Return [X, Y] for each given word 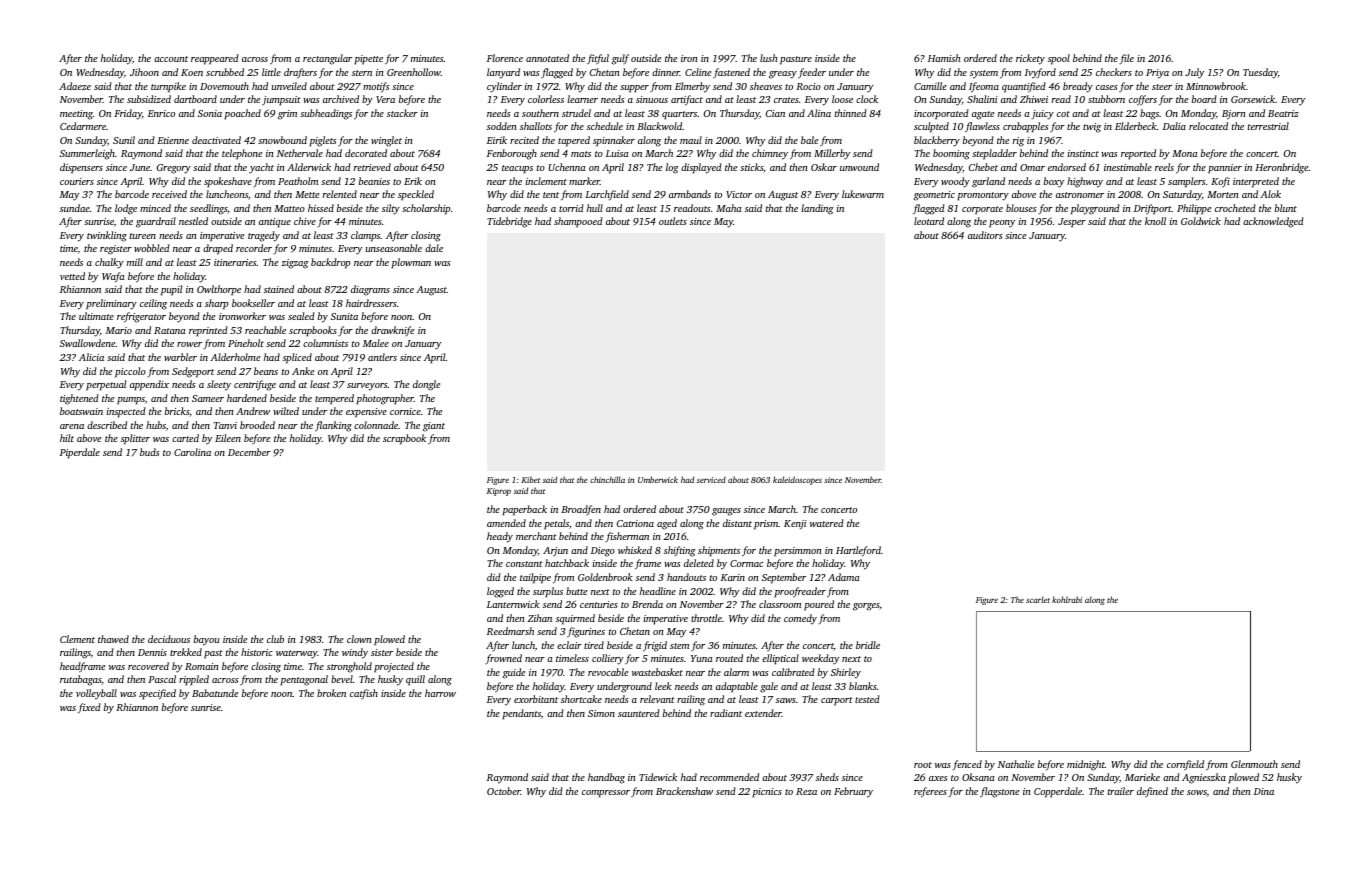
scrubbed [225, 72]
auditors [985, 235]
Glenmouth [1254, 764]
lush [768, 58]
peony [1002, 224]
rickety [1030, 59]
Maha [729, 208]
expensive [366, 413]
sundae [75, 208]
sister [382, 652]
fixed [89, 708]
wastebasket [657, 672]
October [504, 791]
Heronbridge [1281, 168]
